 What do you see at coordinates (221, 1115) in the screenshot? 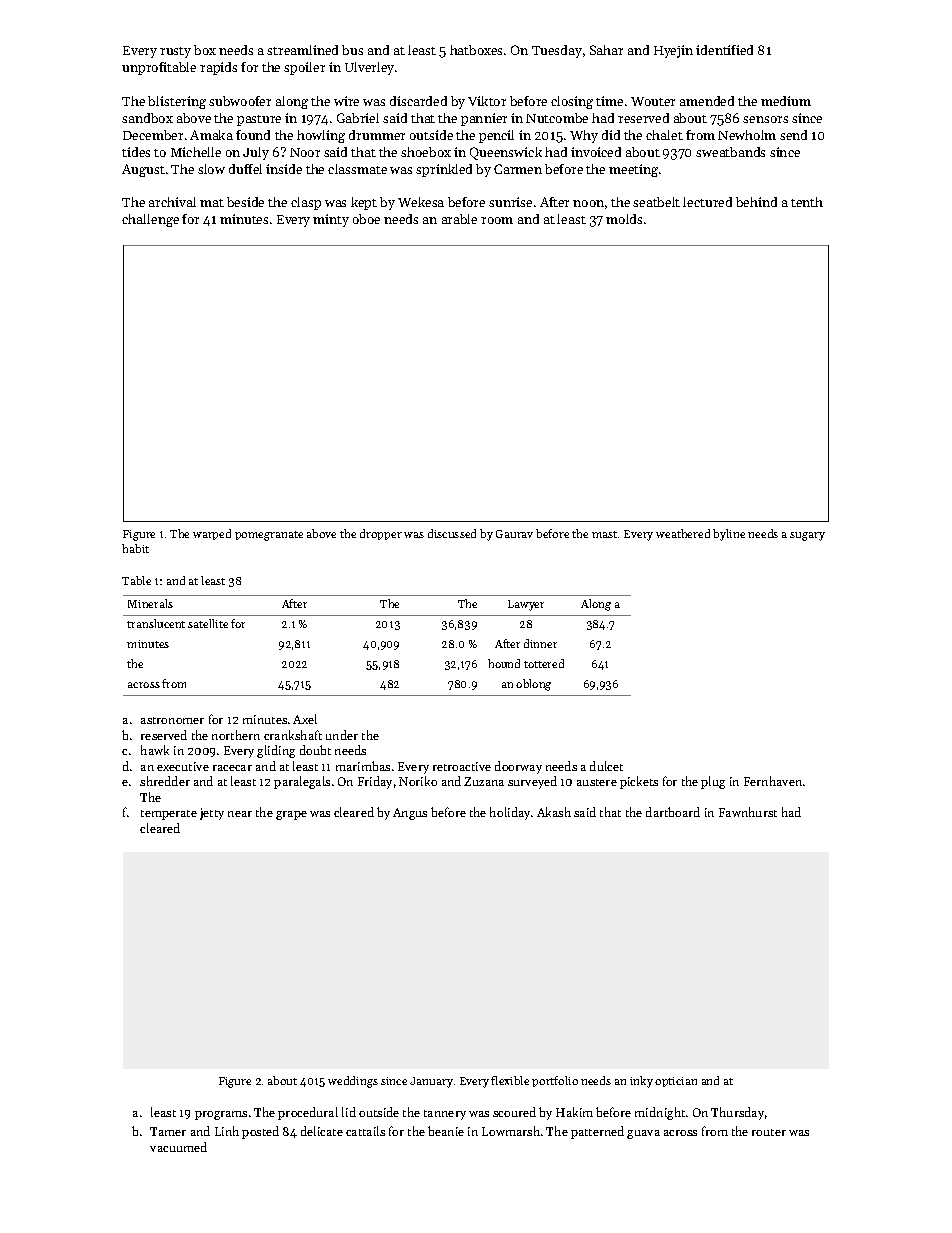
I see `programs` at bounding box center [221, 1115].
